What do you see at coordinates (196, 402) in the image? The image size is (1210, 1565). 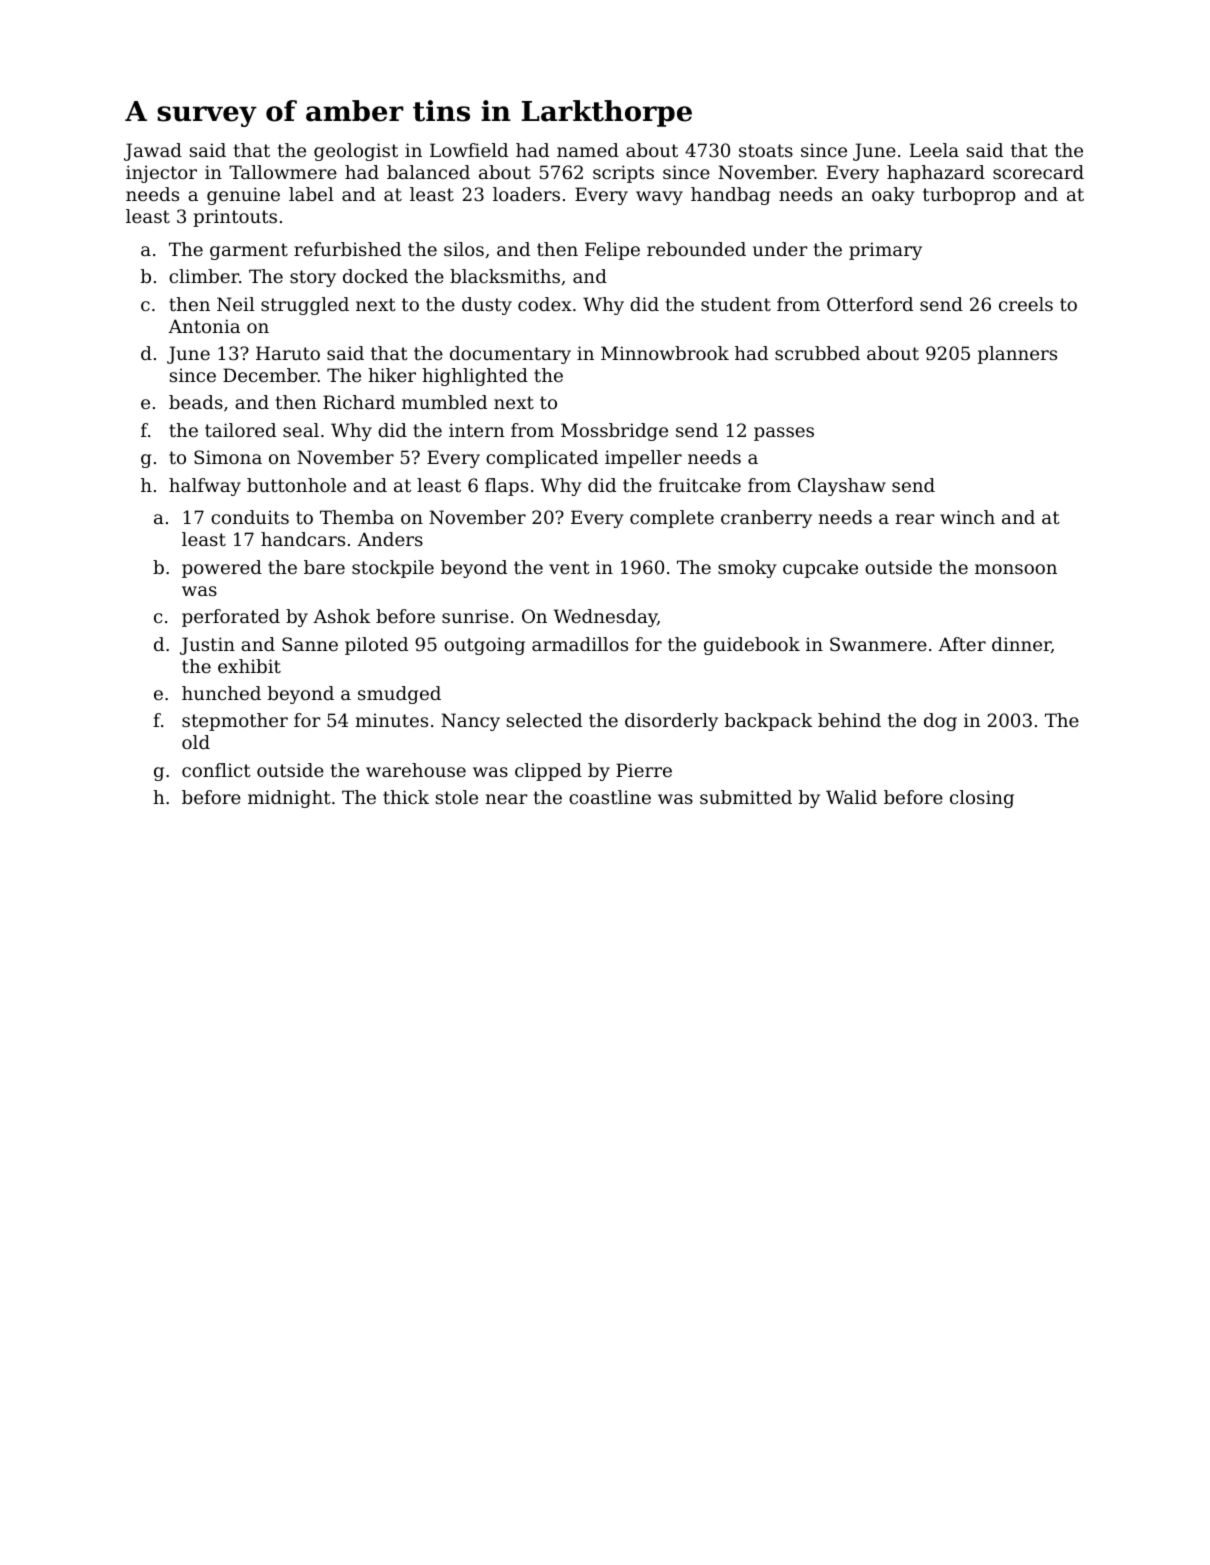 I see `beads` at bounding box center [196, 402].
